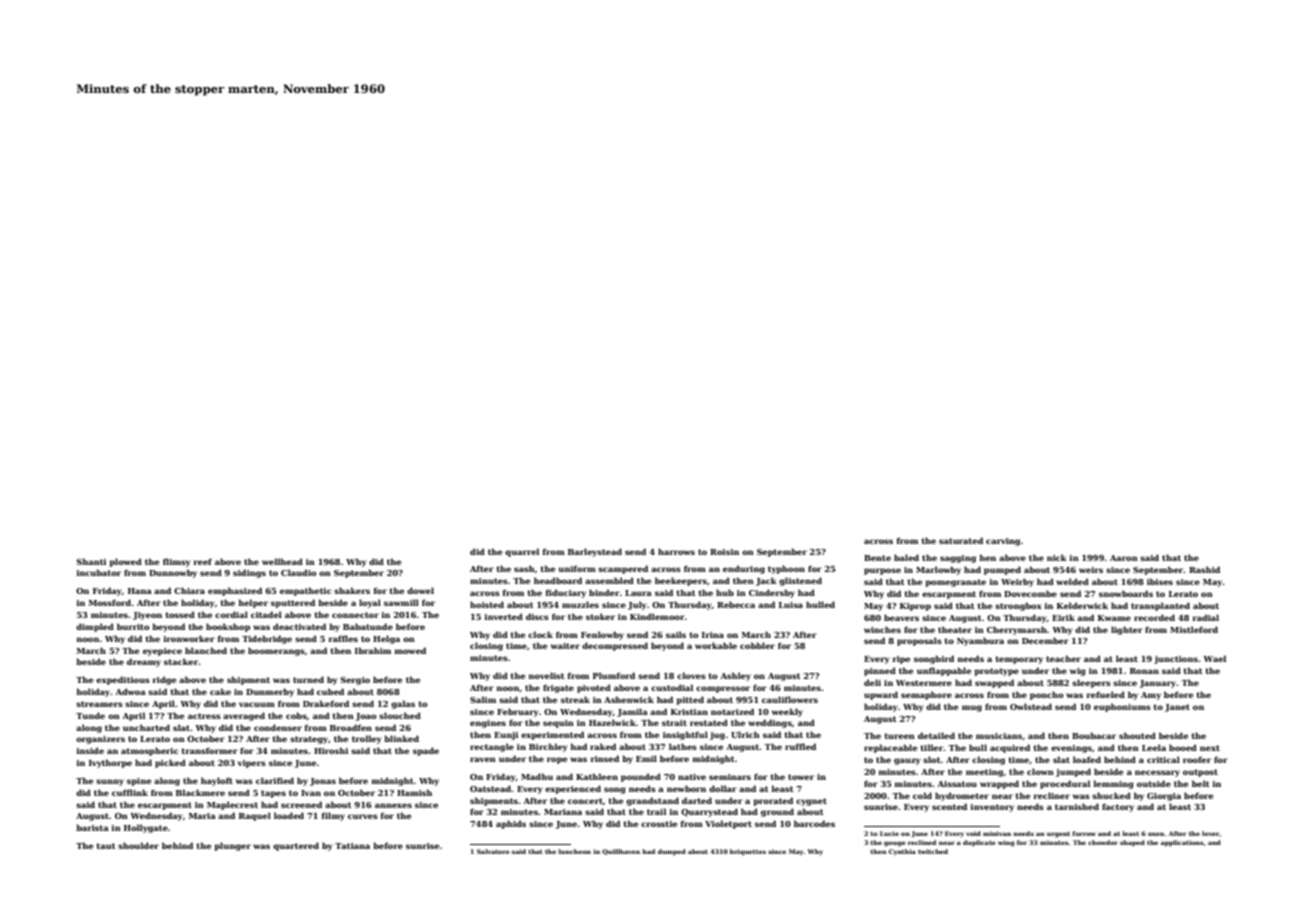 This screenshot has width=1308, height=924. What do you see at coordinates (1122, 707) in the screenshot?
I see `euphoniums` at bounding box center [1122, 707].
